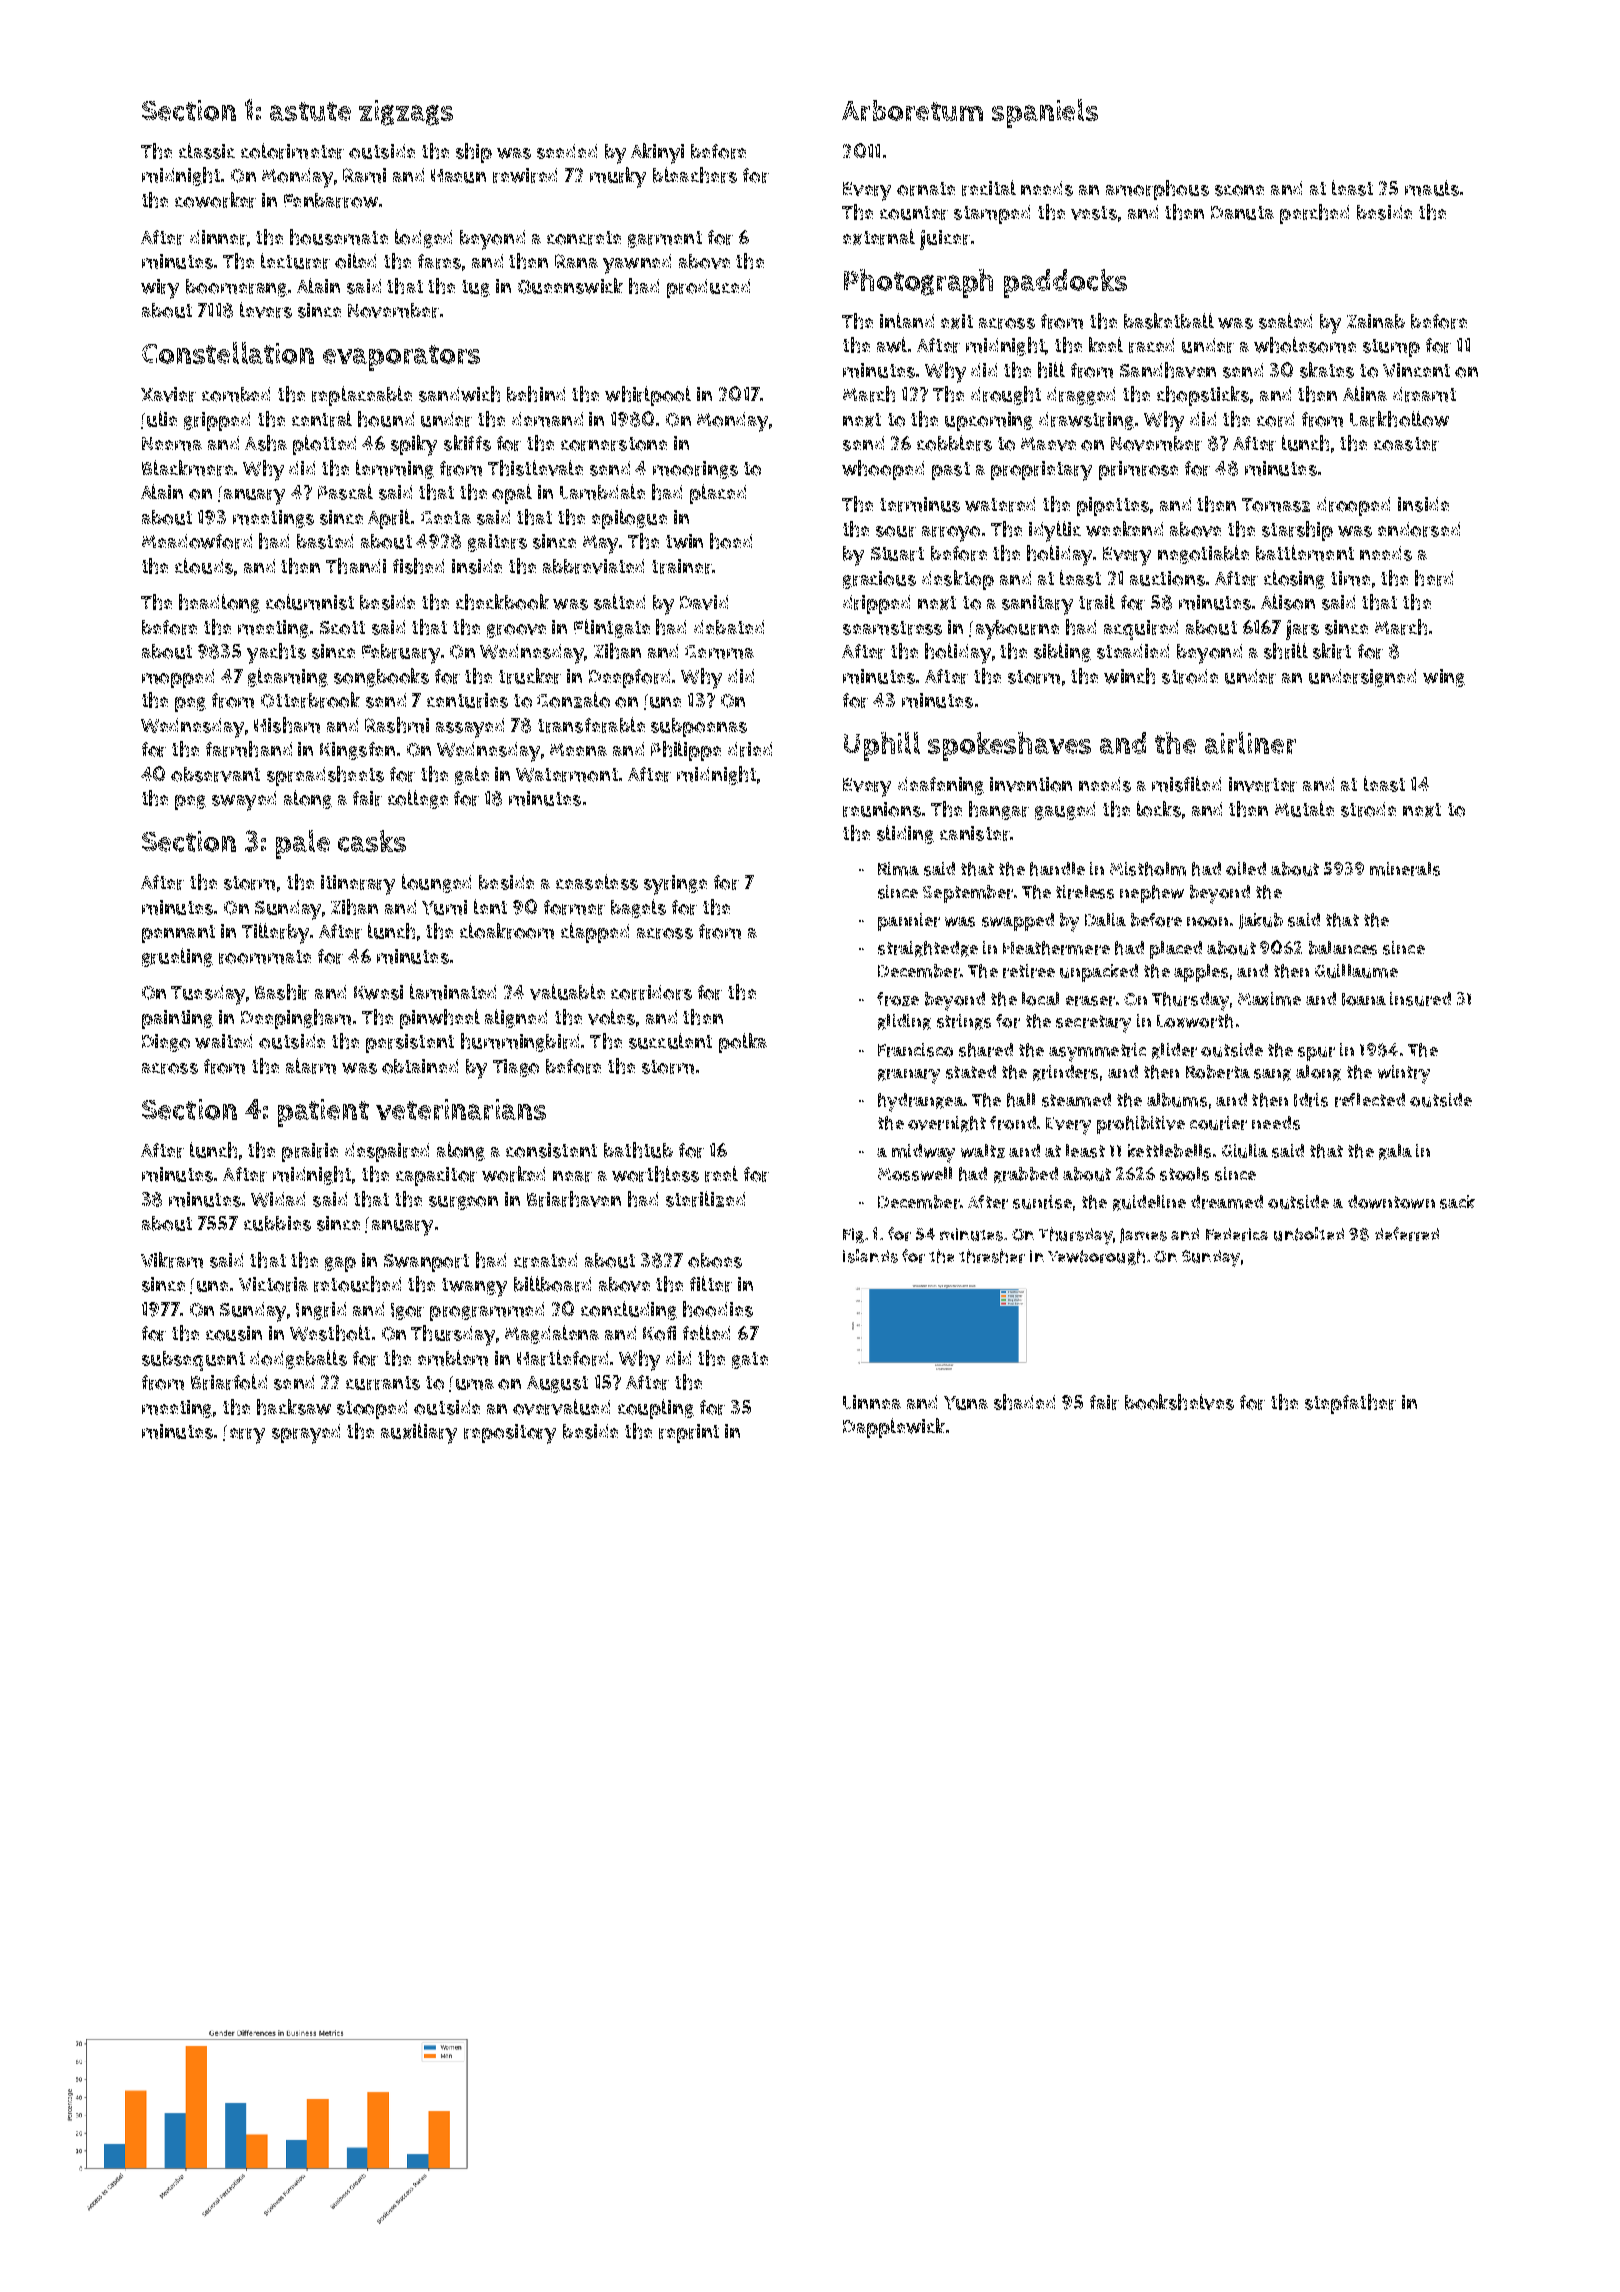  I want to click on salted, so click(619, 602).
